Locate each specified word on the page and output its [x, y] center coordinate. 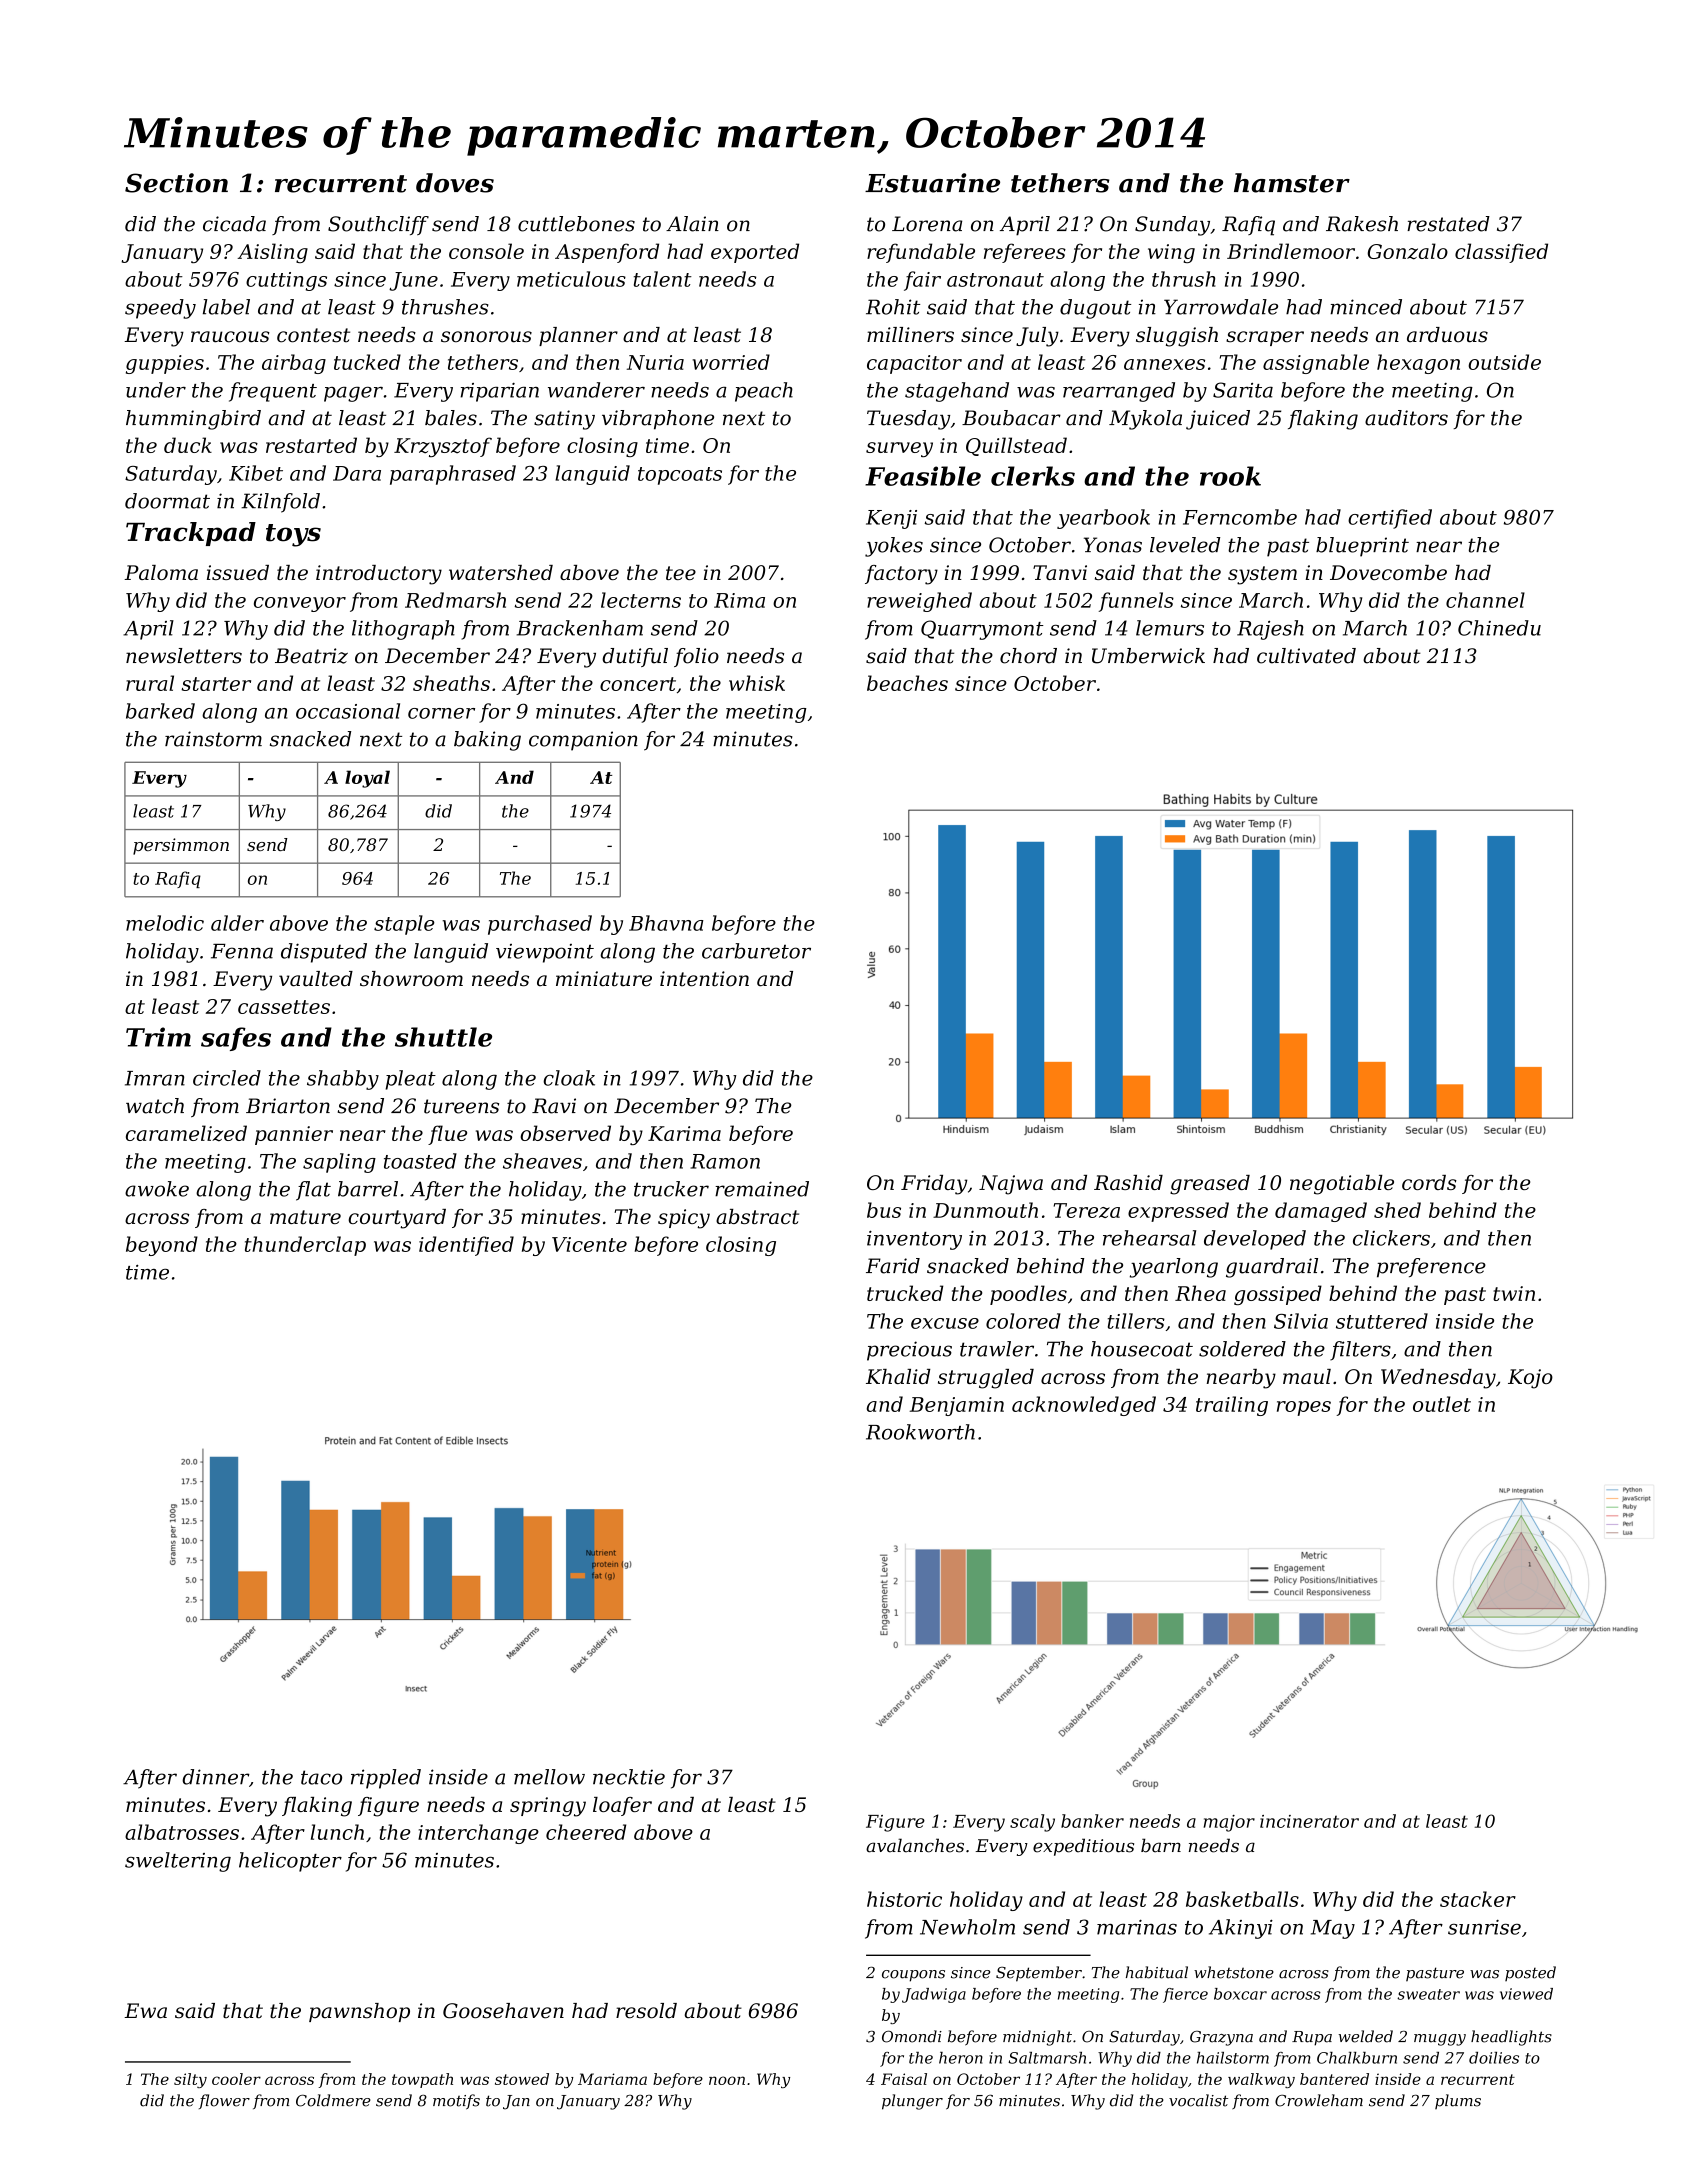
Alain [692, 224]
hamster [1292, 183]
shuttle [443, 1037]
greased [1210, 1185]
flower [224, 2101]
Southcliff [378, 225]
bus [884, 1210]
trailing [1232, 1406]
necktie [629, 1777]
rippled [386, 1779]
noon [727, 2080]
